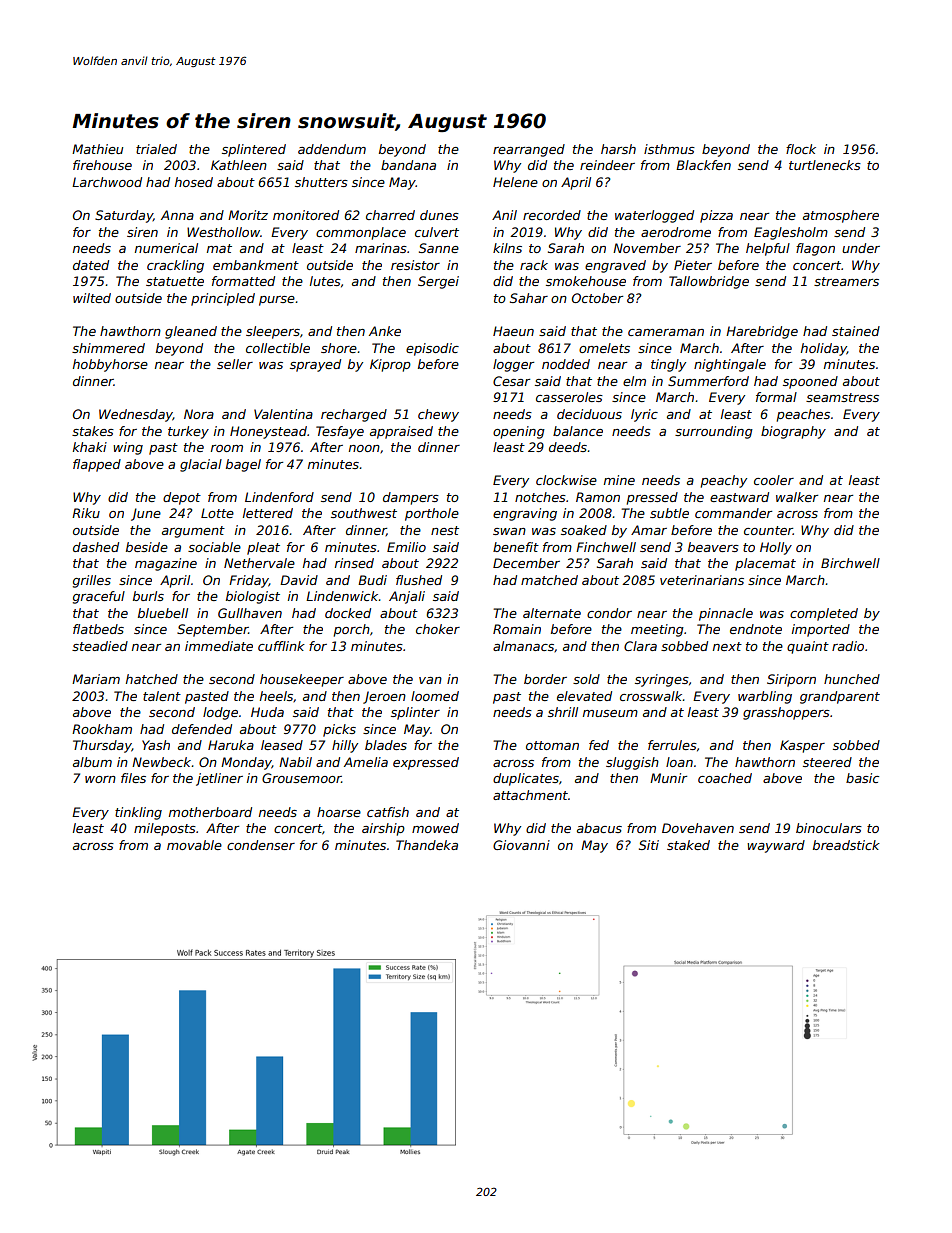  What do you see at coordinates (825, 165) in the page?
I see `turtlenecks` at bounding box center [825, 165].
